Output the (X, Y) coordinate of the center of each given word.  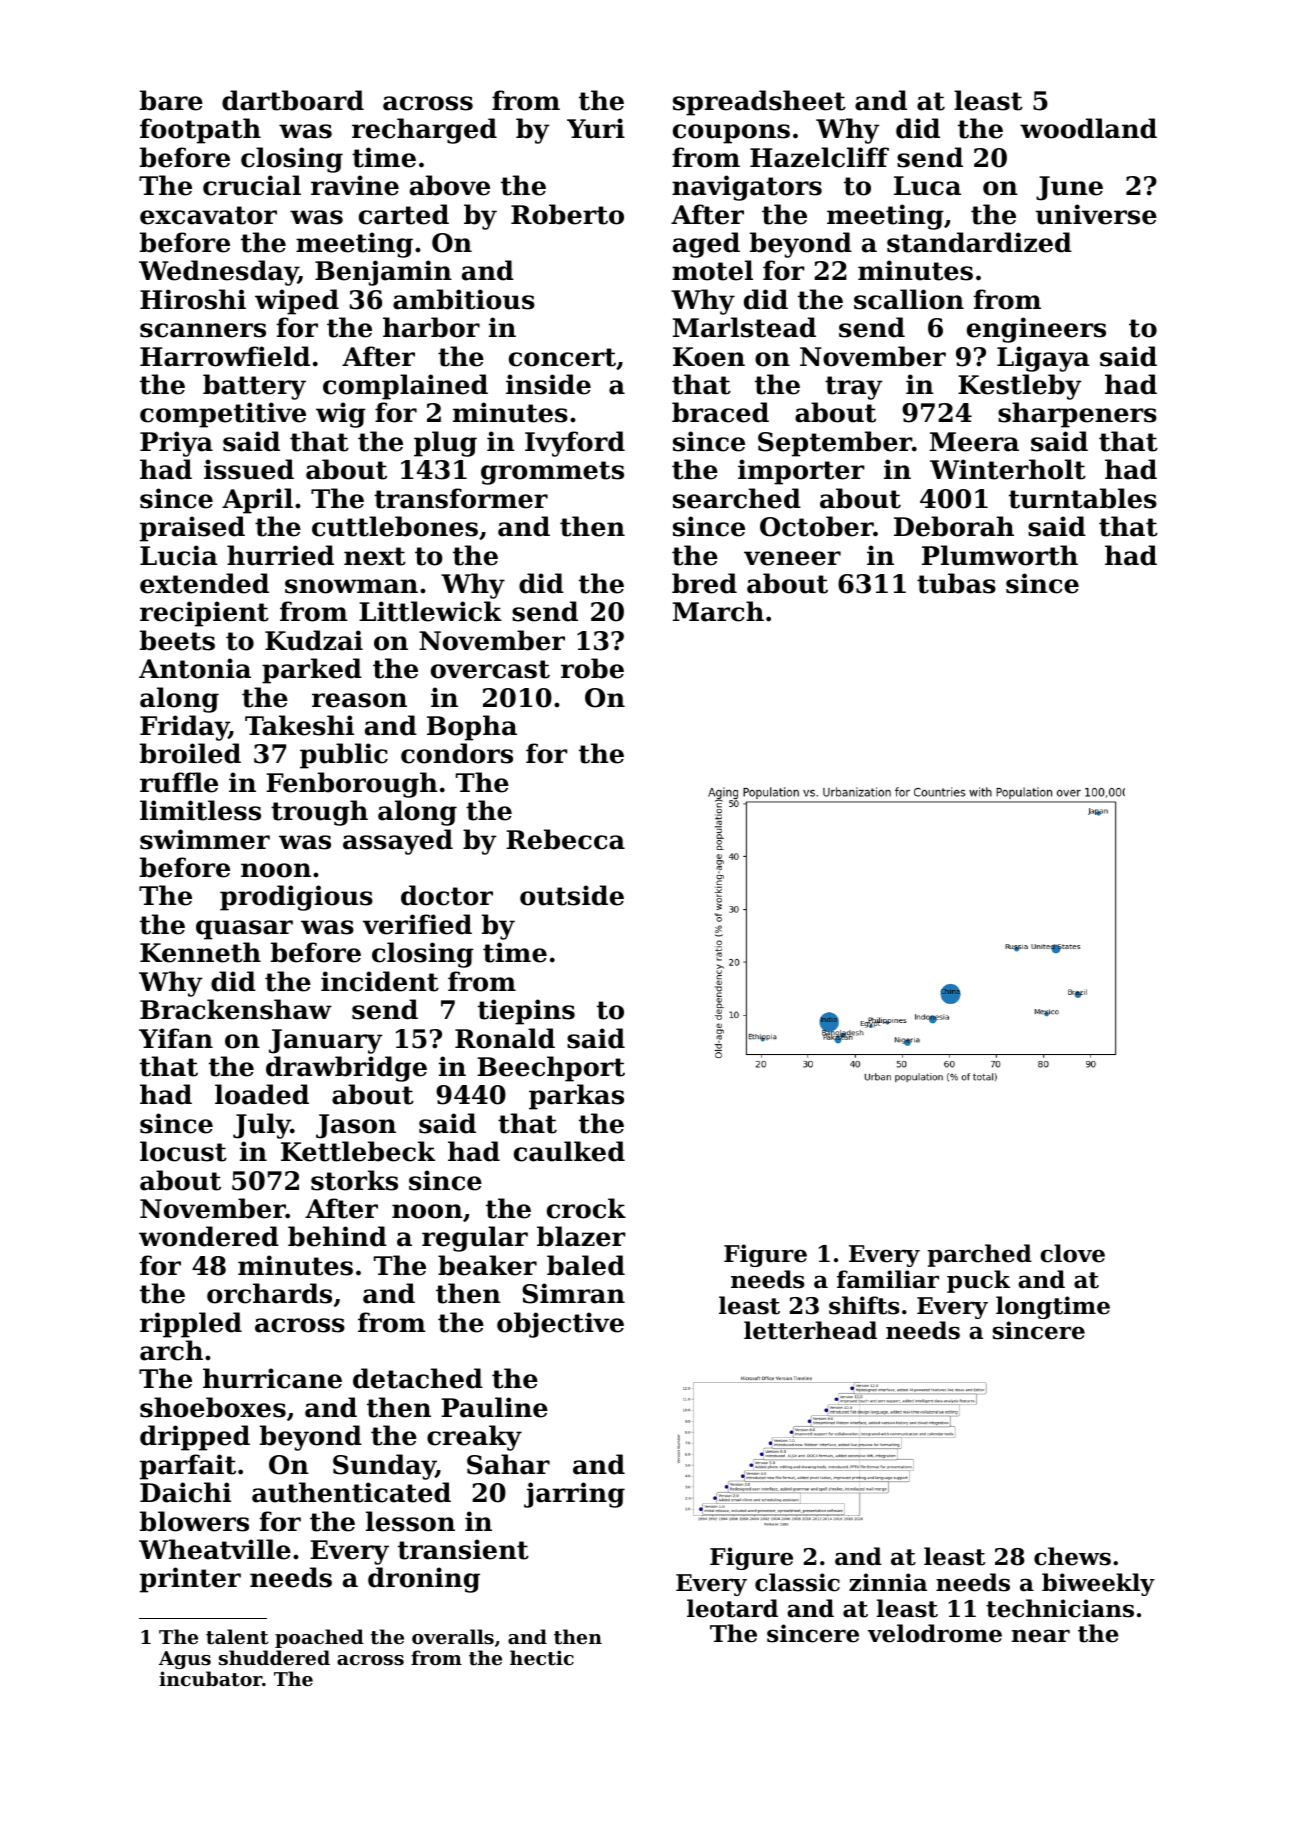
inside (548, 384)
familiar (888, 1279)
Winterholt (1008, 469)
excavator (208, 215)
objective (560, 1325)
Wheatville (215, 1549)
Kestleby (1020, 387)
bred (704, 583)
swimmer (205, 839)
